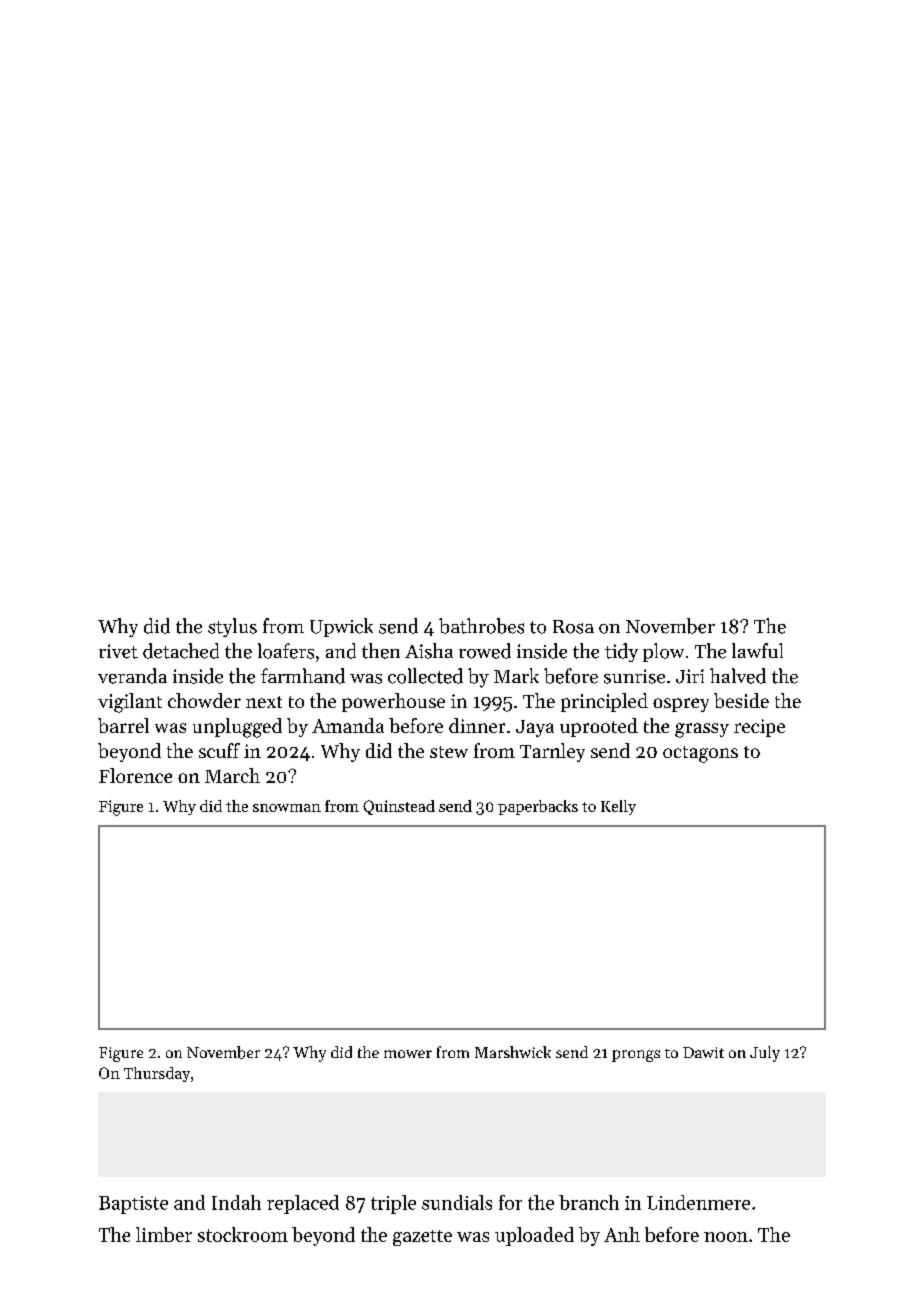 The width and height of the image is (924, 1314). Describe the element at coordinates (535, 728) in the image. I see `Jaya` at that location.
